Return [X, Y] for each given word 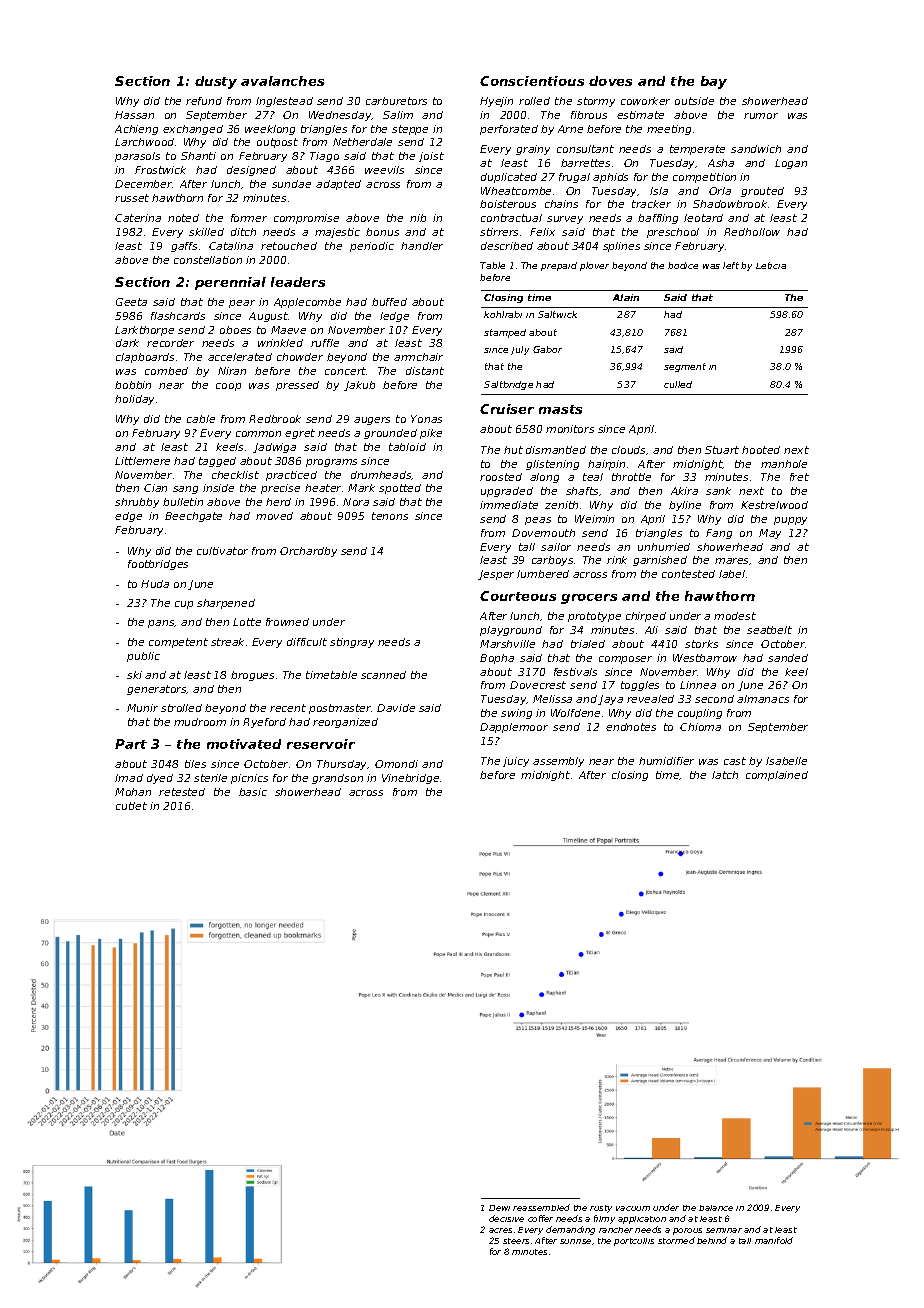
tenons [390, 516]
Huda [155, 584]
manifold [774, 1240]
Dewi [499, 1208]
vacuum [633, 1208]
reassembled [541, 1207]
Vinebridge [410, 779]
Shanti [198, 156]
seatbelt [769, 630]
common [258, 434]
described [507, 246]
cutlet [131, 806]
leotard [703, 218]
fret [799, 477]
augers [372, 421]
